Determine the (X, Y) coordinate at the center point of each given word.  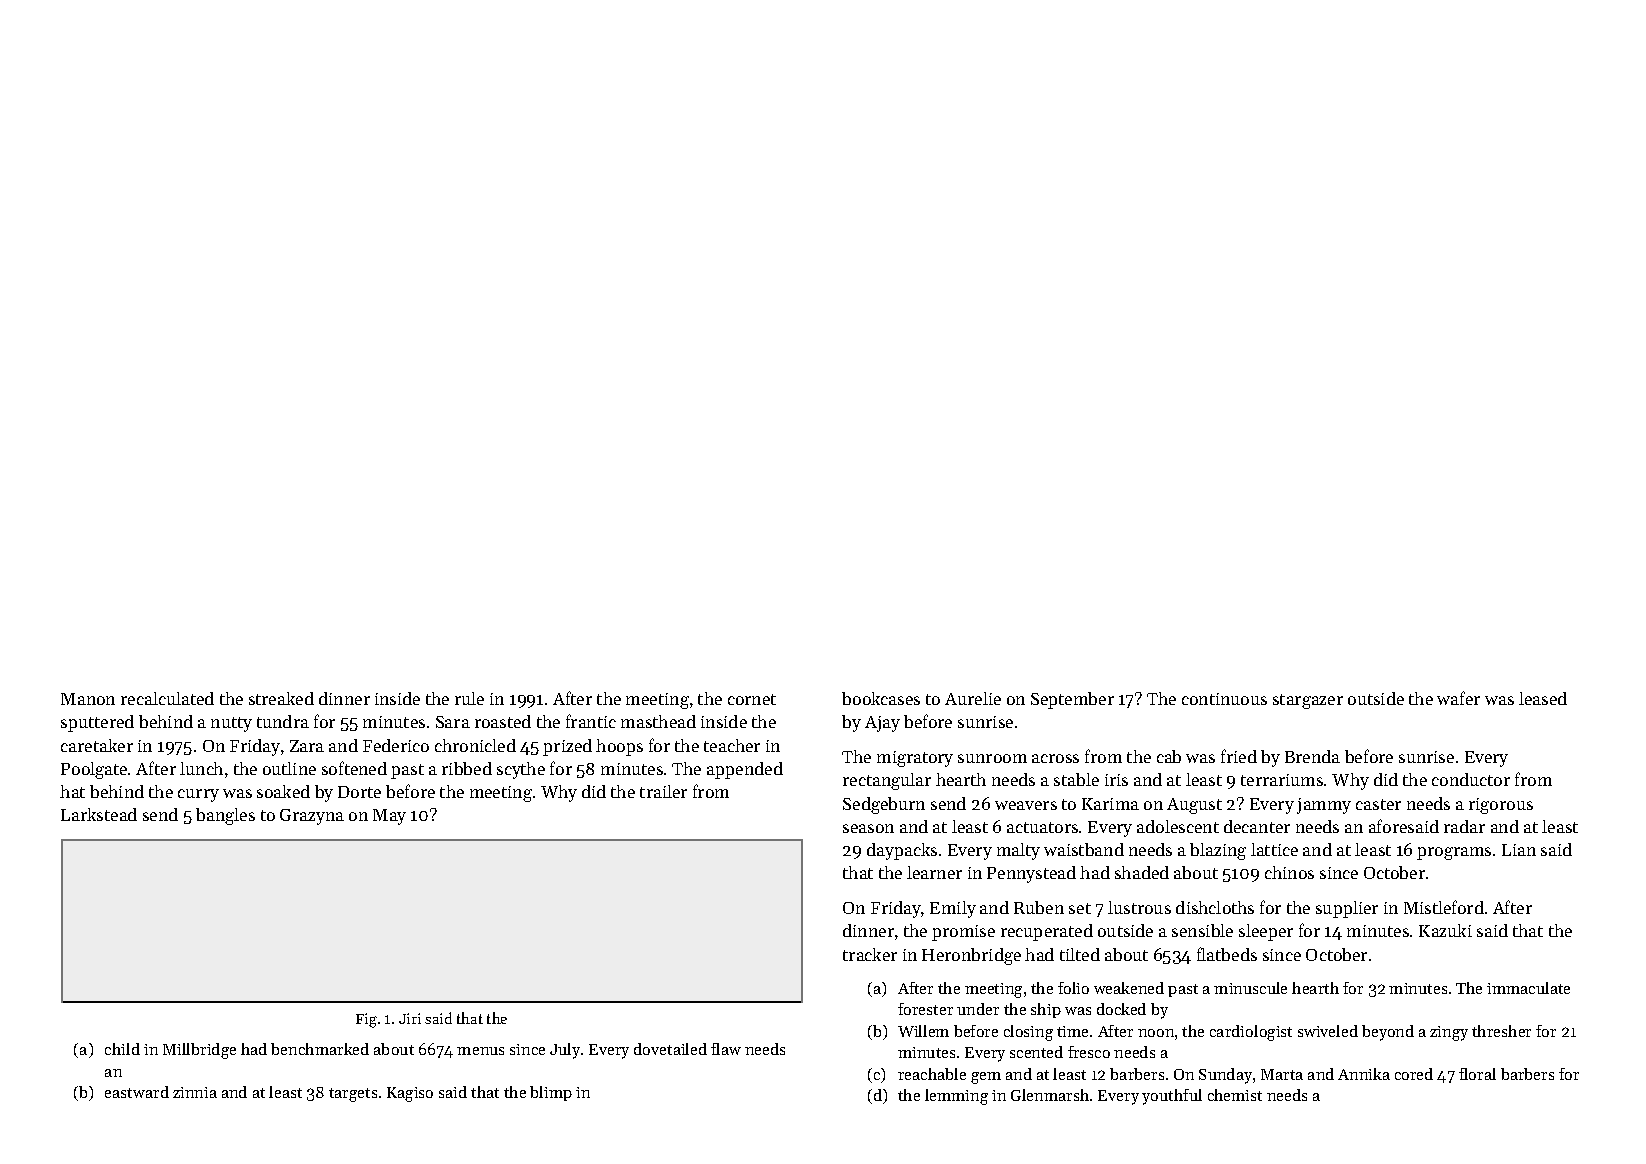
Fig (366, 1020)
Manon (88, 699)
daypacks (902, 851)
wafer (1458, 698)
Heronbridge (971, 956)
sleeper (1266, 932)
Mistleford (1444, 907)
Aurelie (973, 698)
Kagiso (410, 1094)
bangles (225, 816)
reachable (932, 1074)
